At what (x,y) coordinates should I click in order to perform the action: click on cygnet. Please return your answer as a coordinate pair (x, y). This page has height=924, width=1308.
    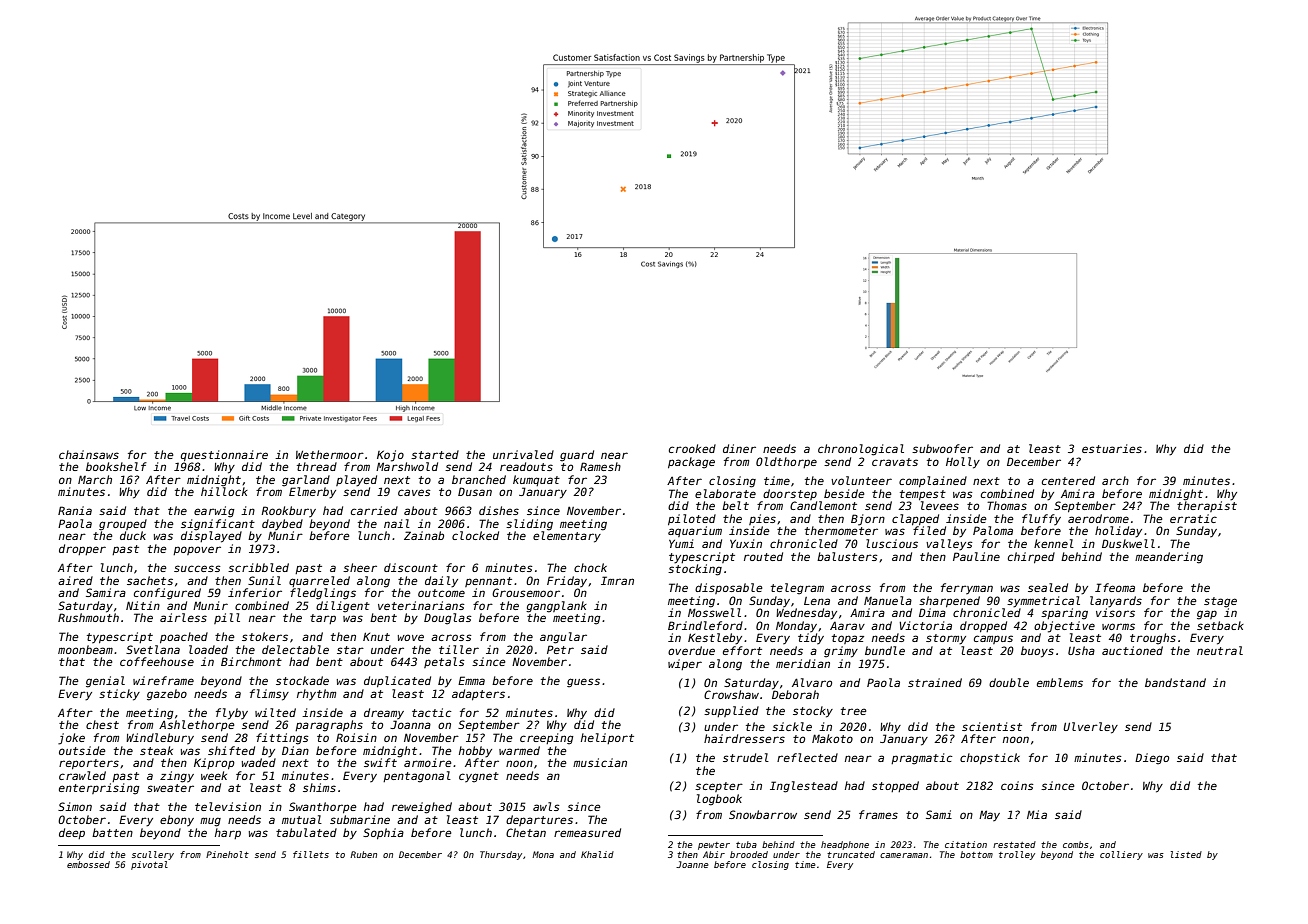
    Looking at the image, I should click on (479, 777).
